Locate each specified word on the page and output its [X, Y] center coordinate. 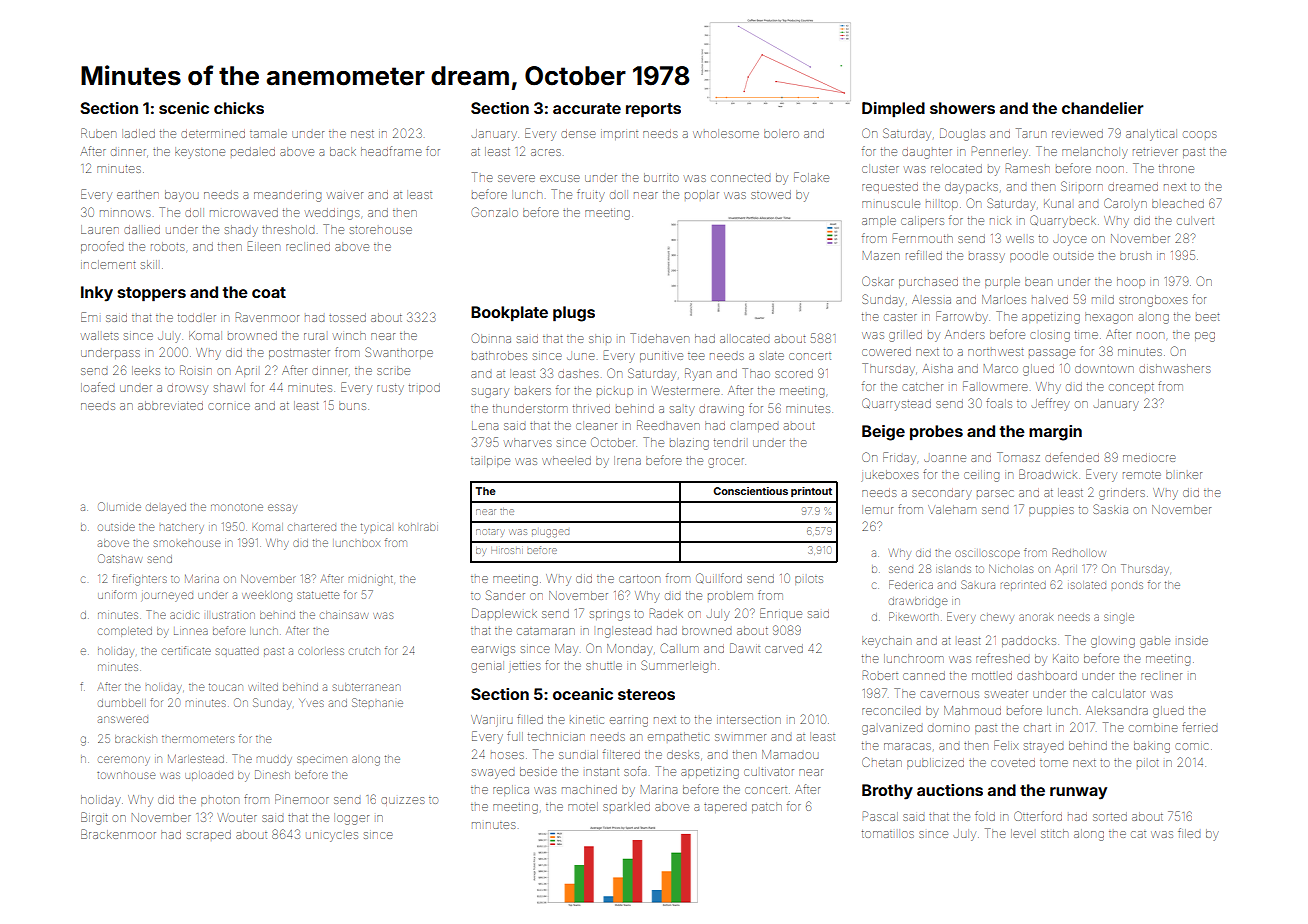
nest [362, 134]
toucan [226, 687]
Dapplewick [504, 614]
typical [376, 528]
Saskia [1110, 509]
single [1119, 618]
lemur [877, 509]
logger [351, 819]
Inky [97, 294]
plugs [574, 314]
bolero [781, 133]
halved [1050, 299]
